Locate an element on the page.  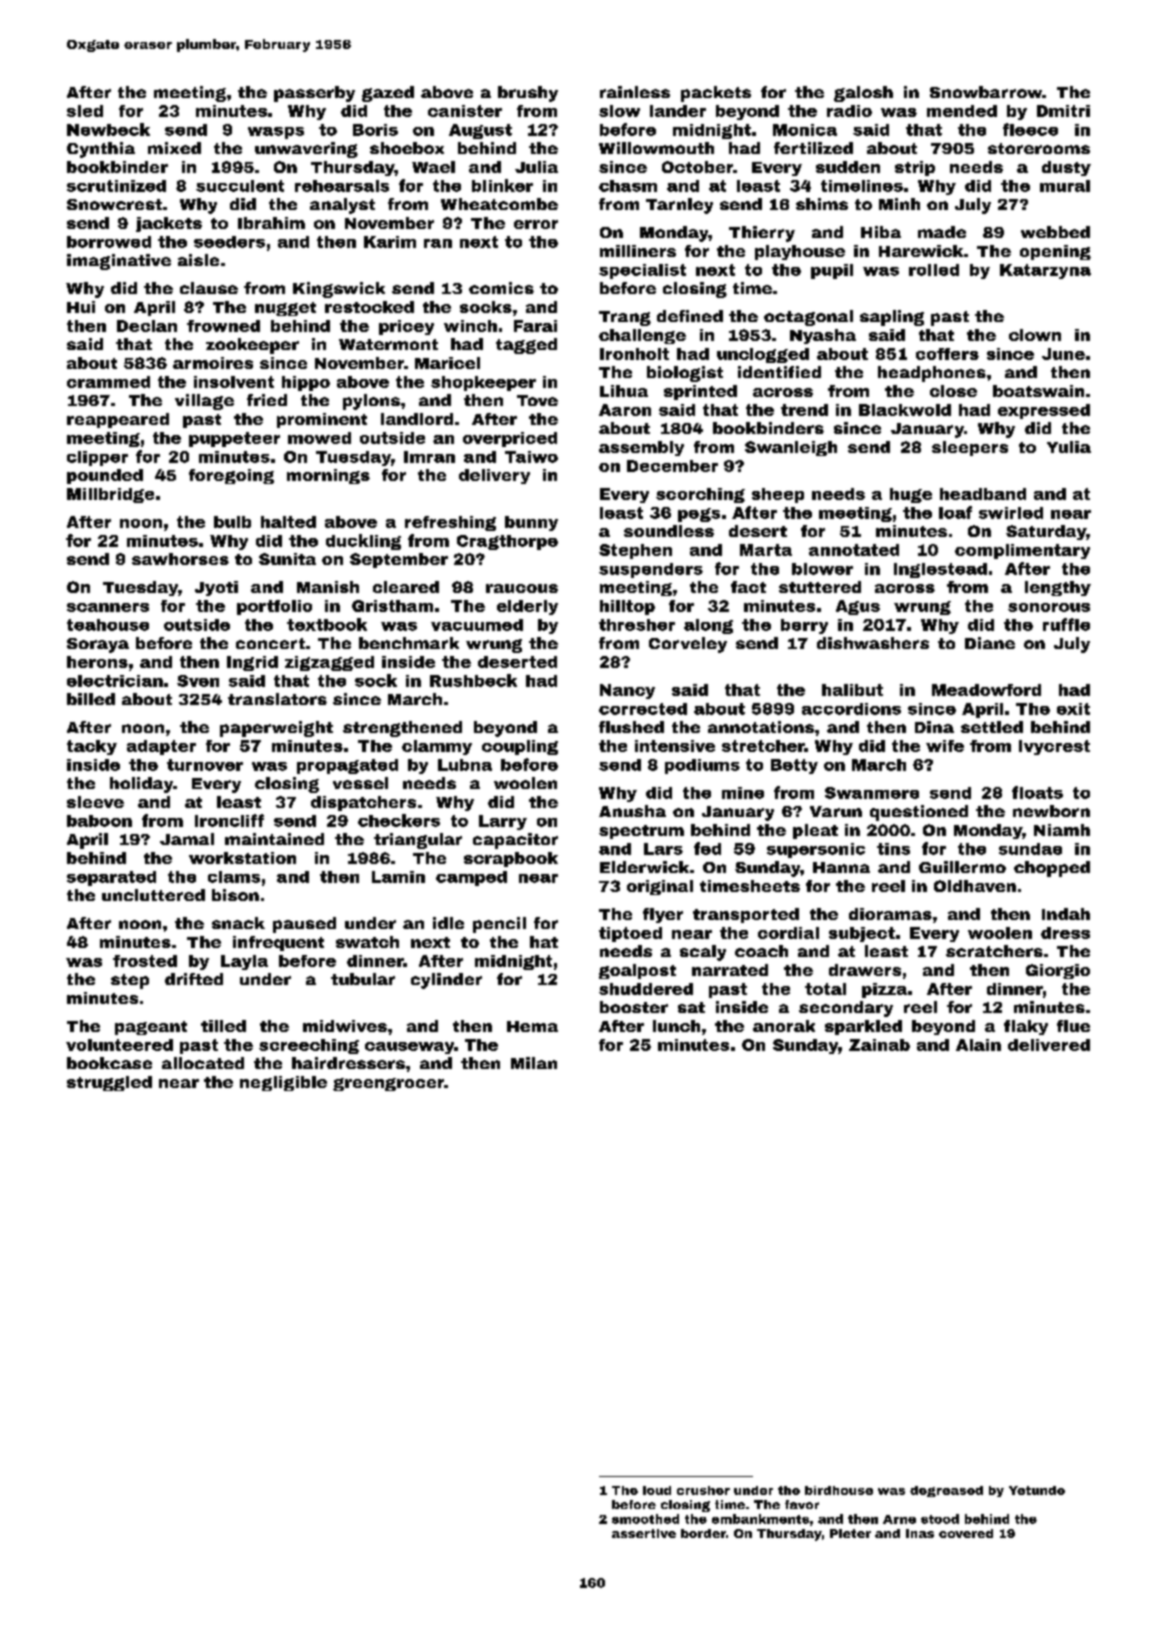
delivered is located at coordinates (1049, 1045).
